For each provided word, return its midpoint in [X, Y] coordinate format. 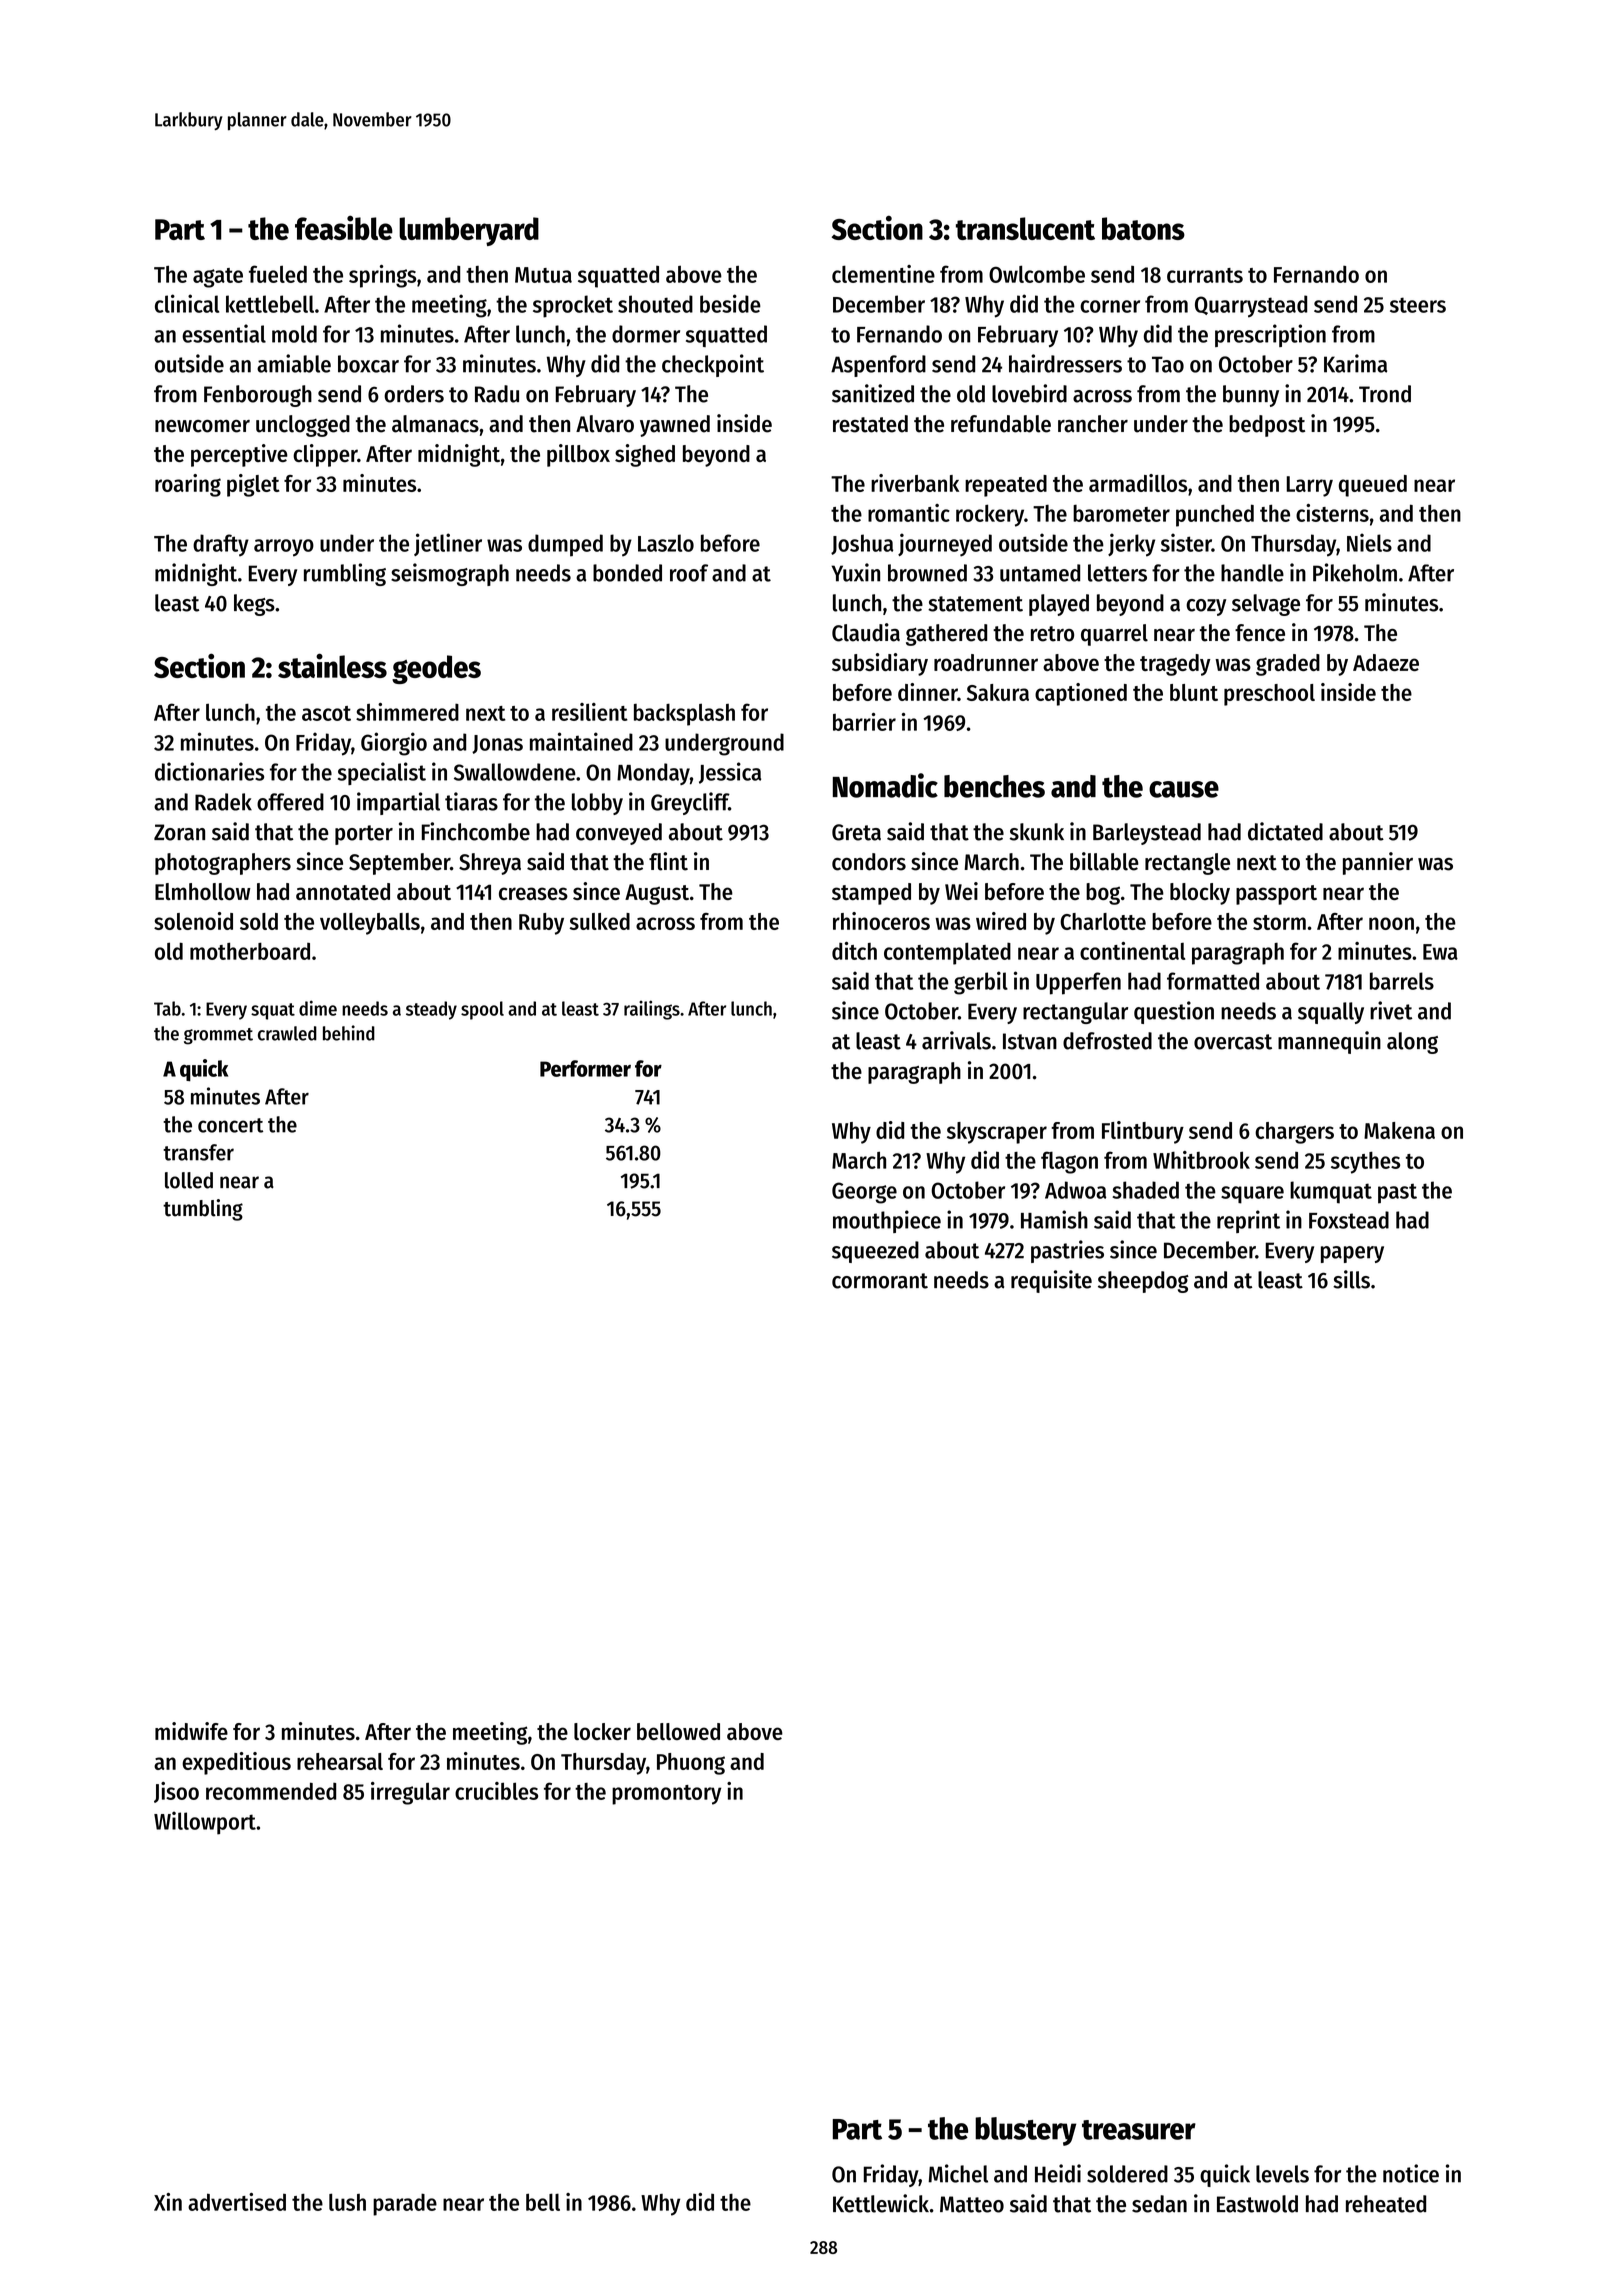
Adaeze [1386, 662]
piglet [253, 485]
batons [1143, 228]
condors [869, 862]
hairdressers [1065, 363]
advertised [237, 2202]
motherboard [250, 951]
